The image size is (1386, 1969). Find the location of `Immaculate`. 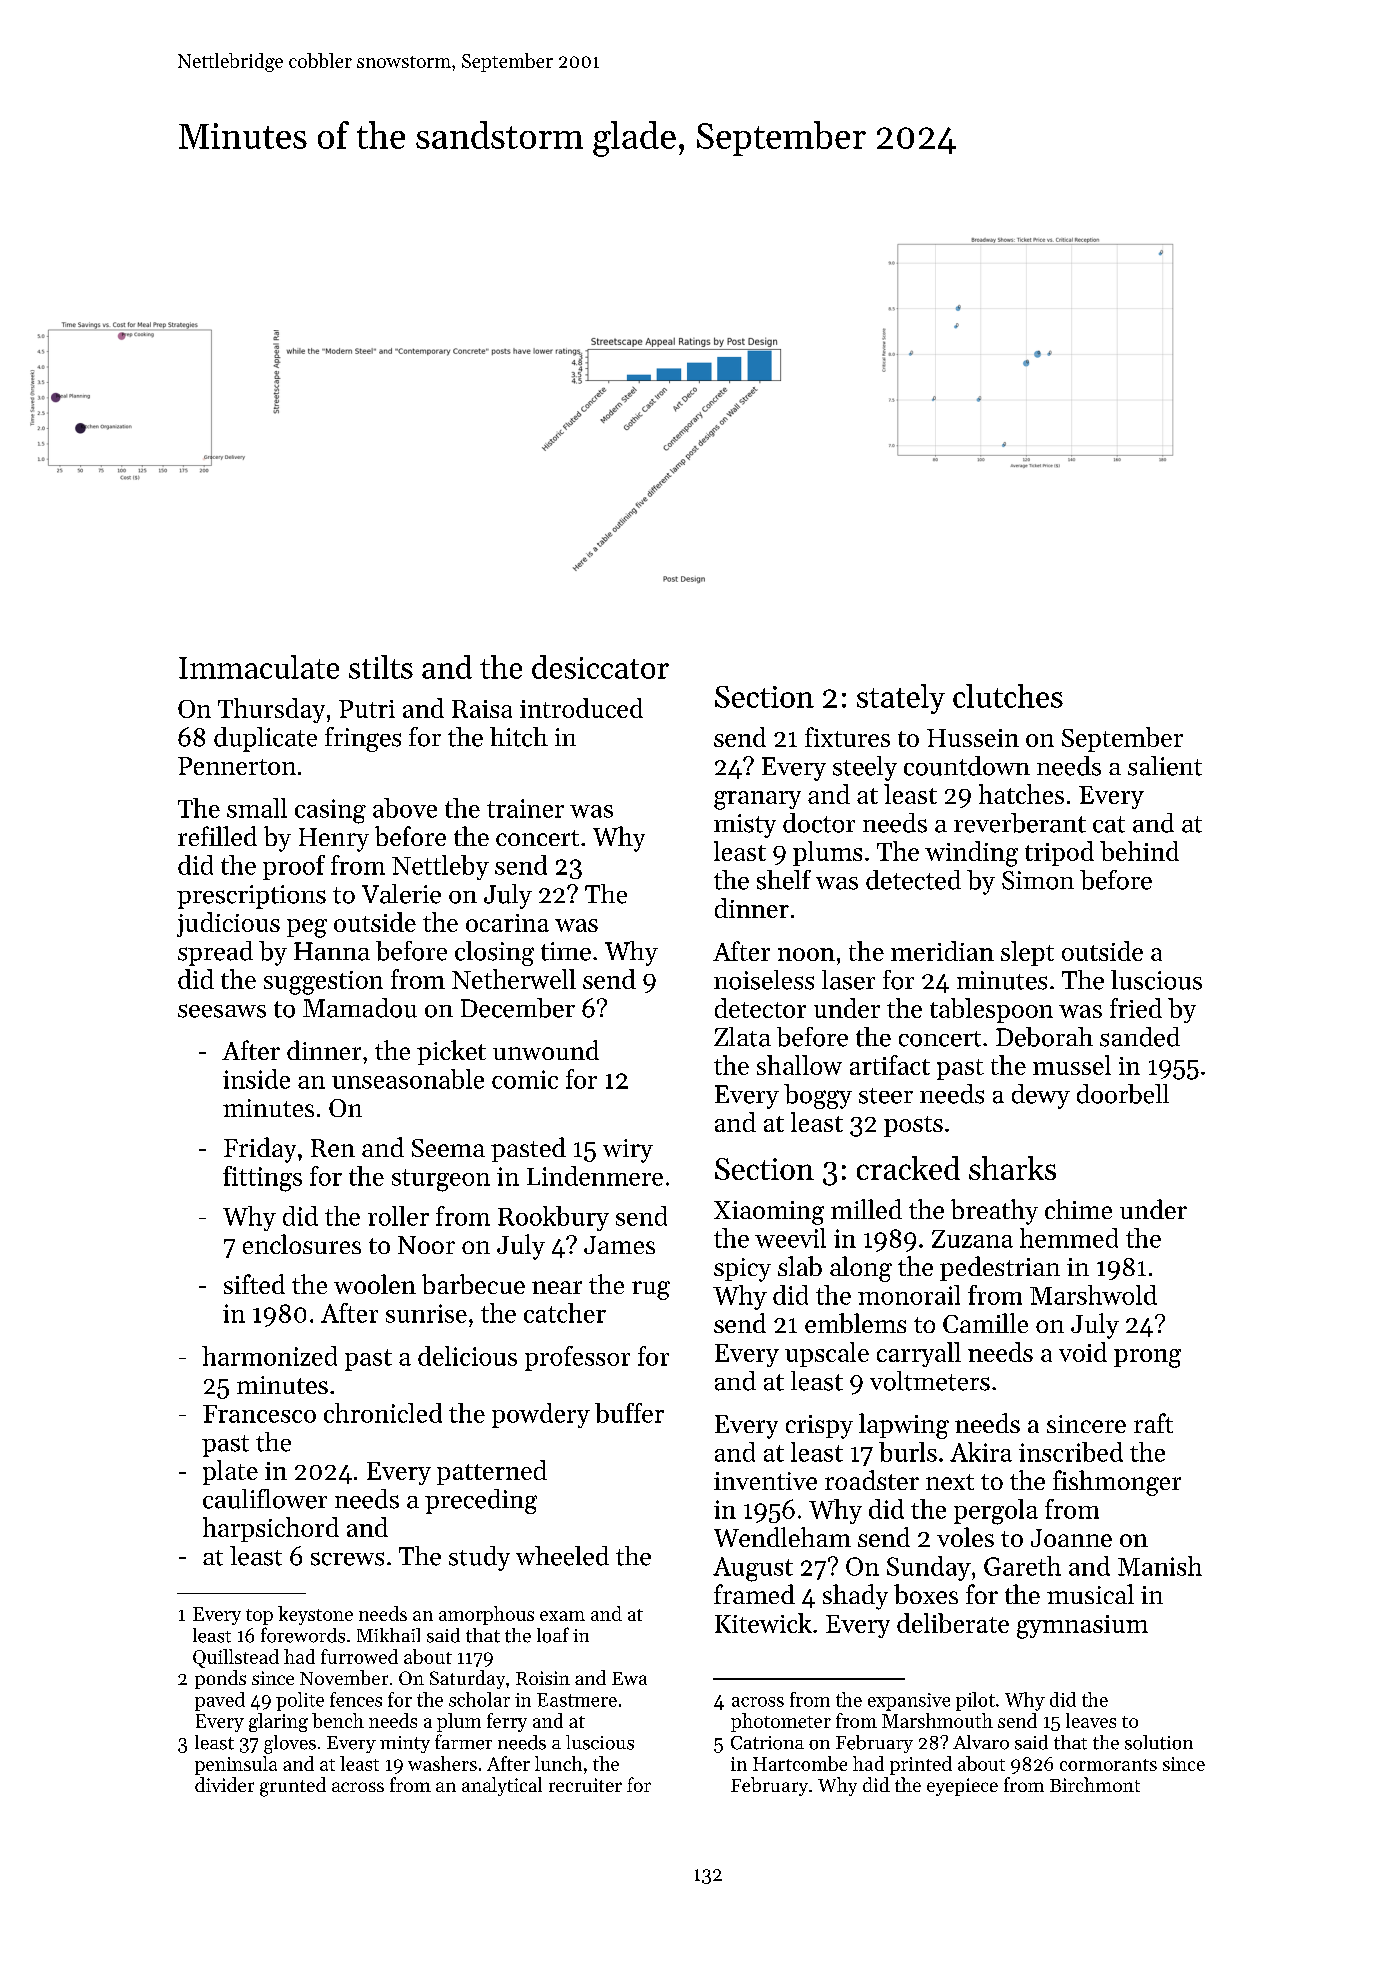

Immaculate is located at coordinates (259, 667).
